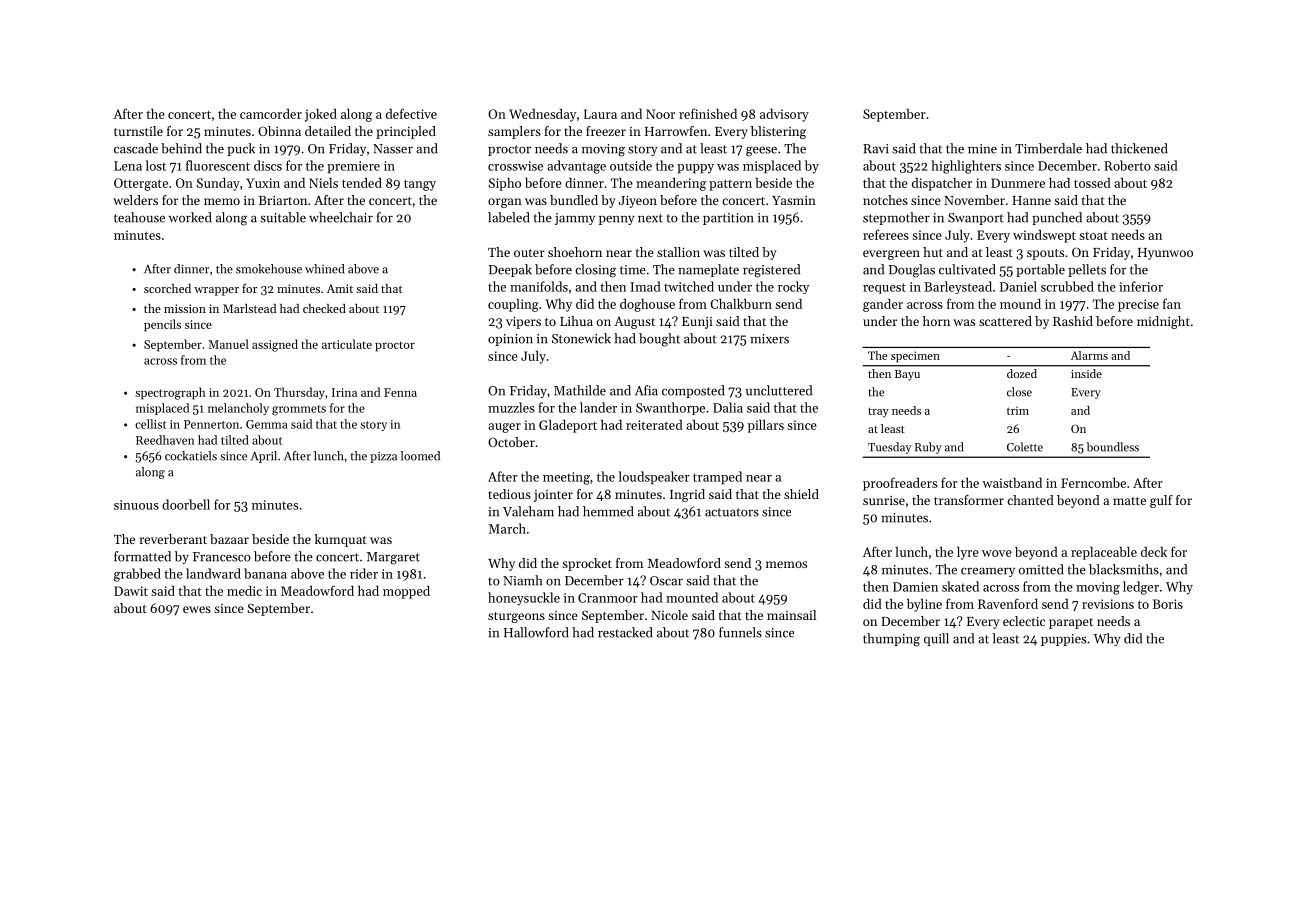  What do you see at coordinates (271, 114) in the screenshot?
I see `camcorder` at bounding box center [271, 114].
